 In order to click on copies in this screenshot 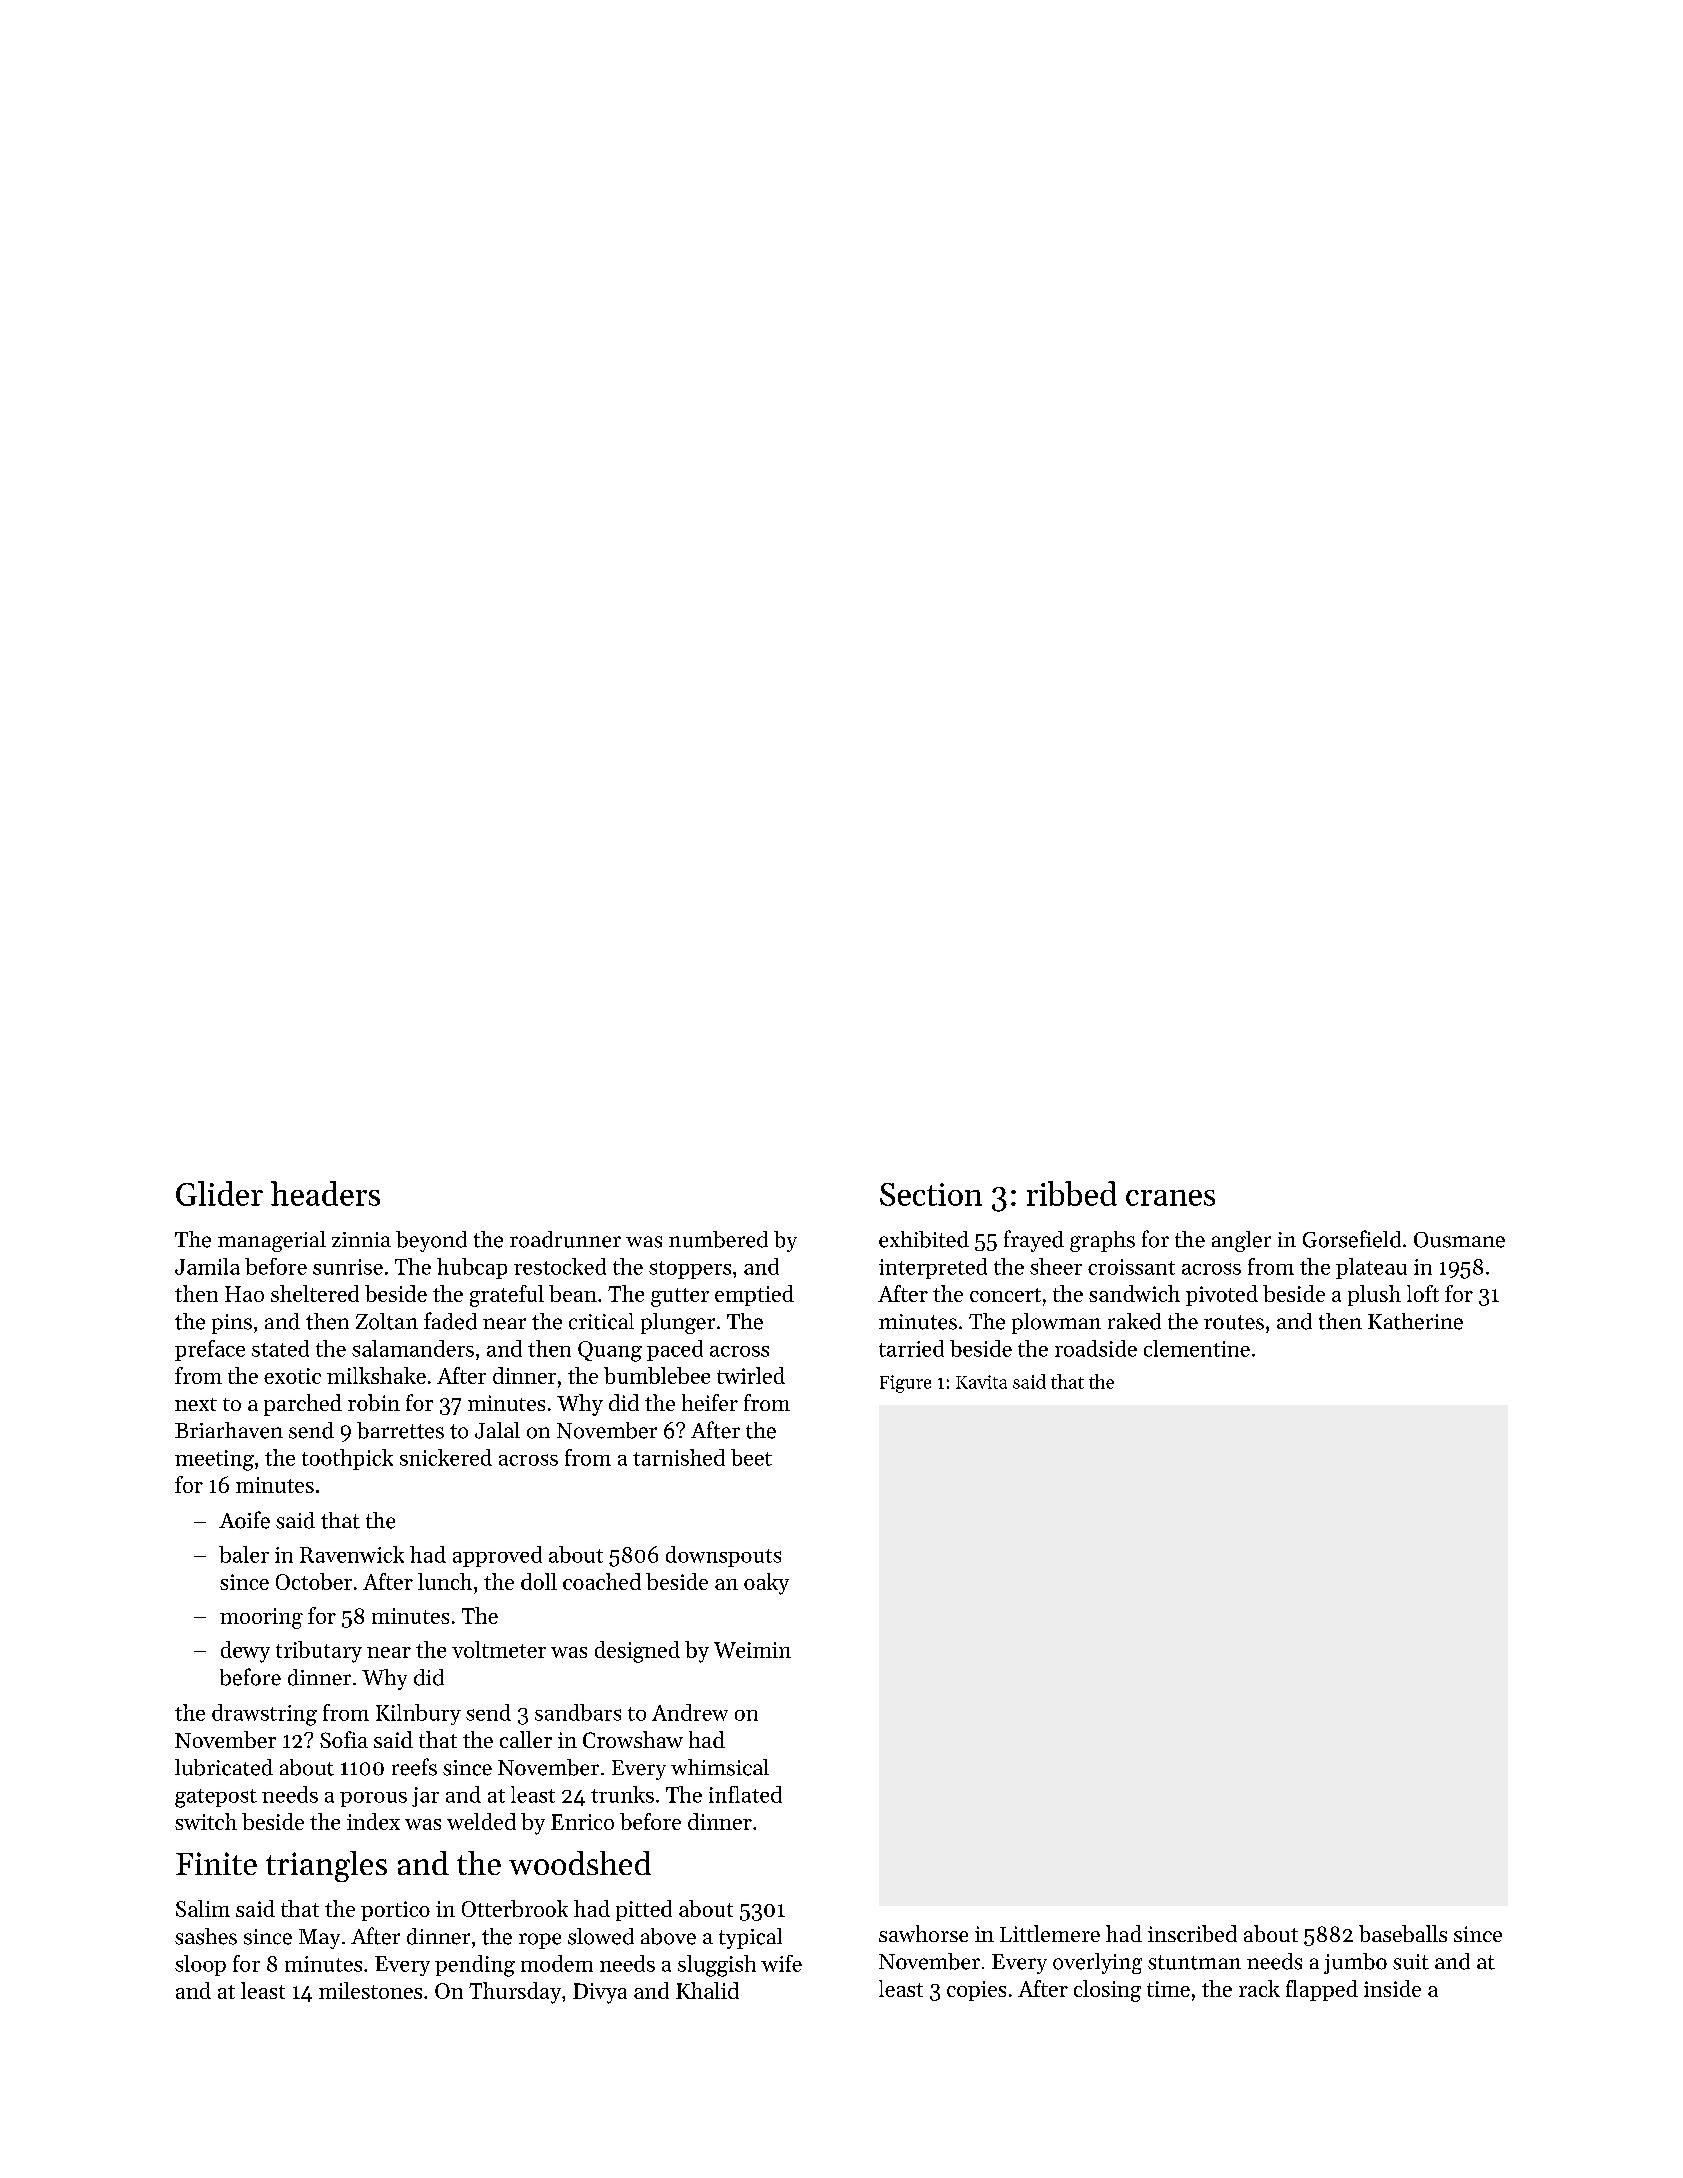, I will do `click(976, 1991)`.
